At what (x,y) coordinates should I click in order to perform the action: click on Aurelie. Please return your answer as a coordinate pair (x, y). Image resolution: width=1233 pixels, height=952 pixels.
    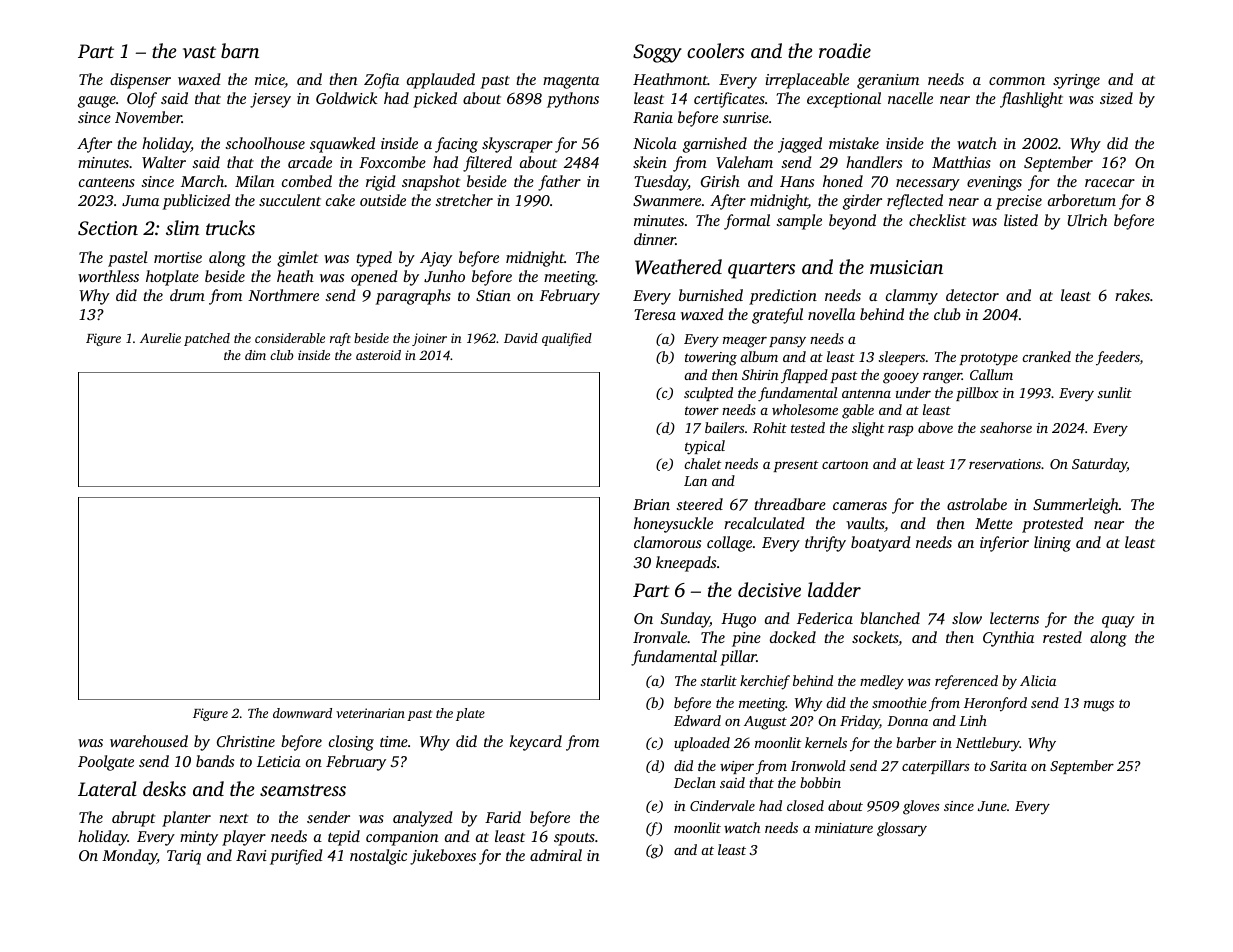
    Looking at the image, I should click on (160, 338).
